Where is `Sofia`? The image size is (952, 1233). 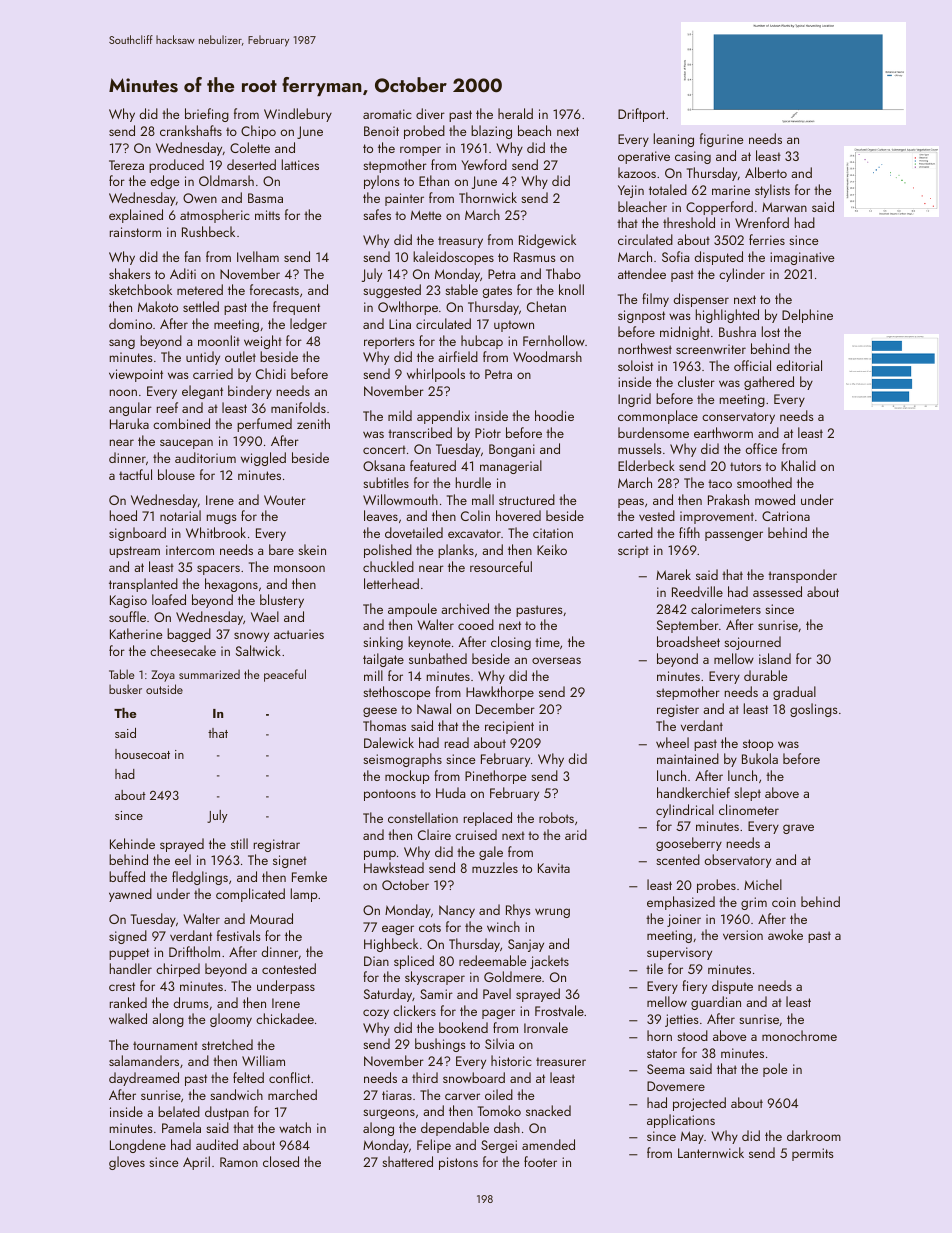
Sofia is located at coordinates (675, 256).
